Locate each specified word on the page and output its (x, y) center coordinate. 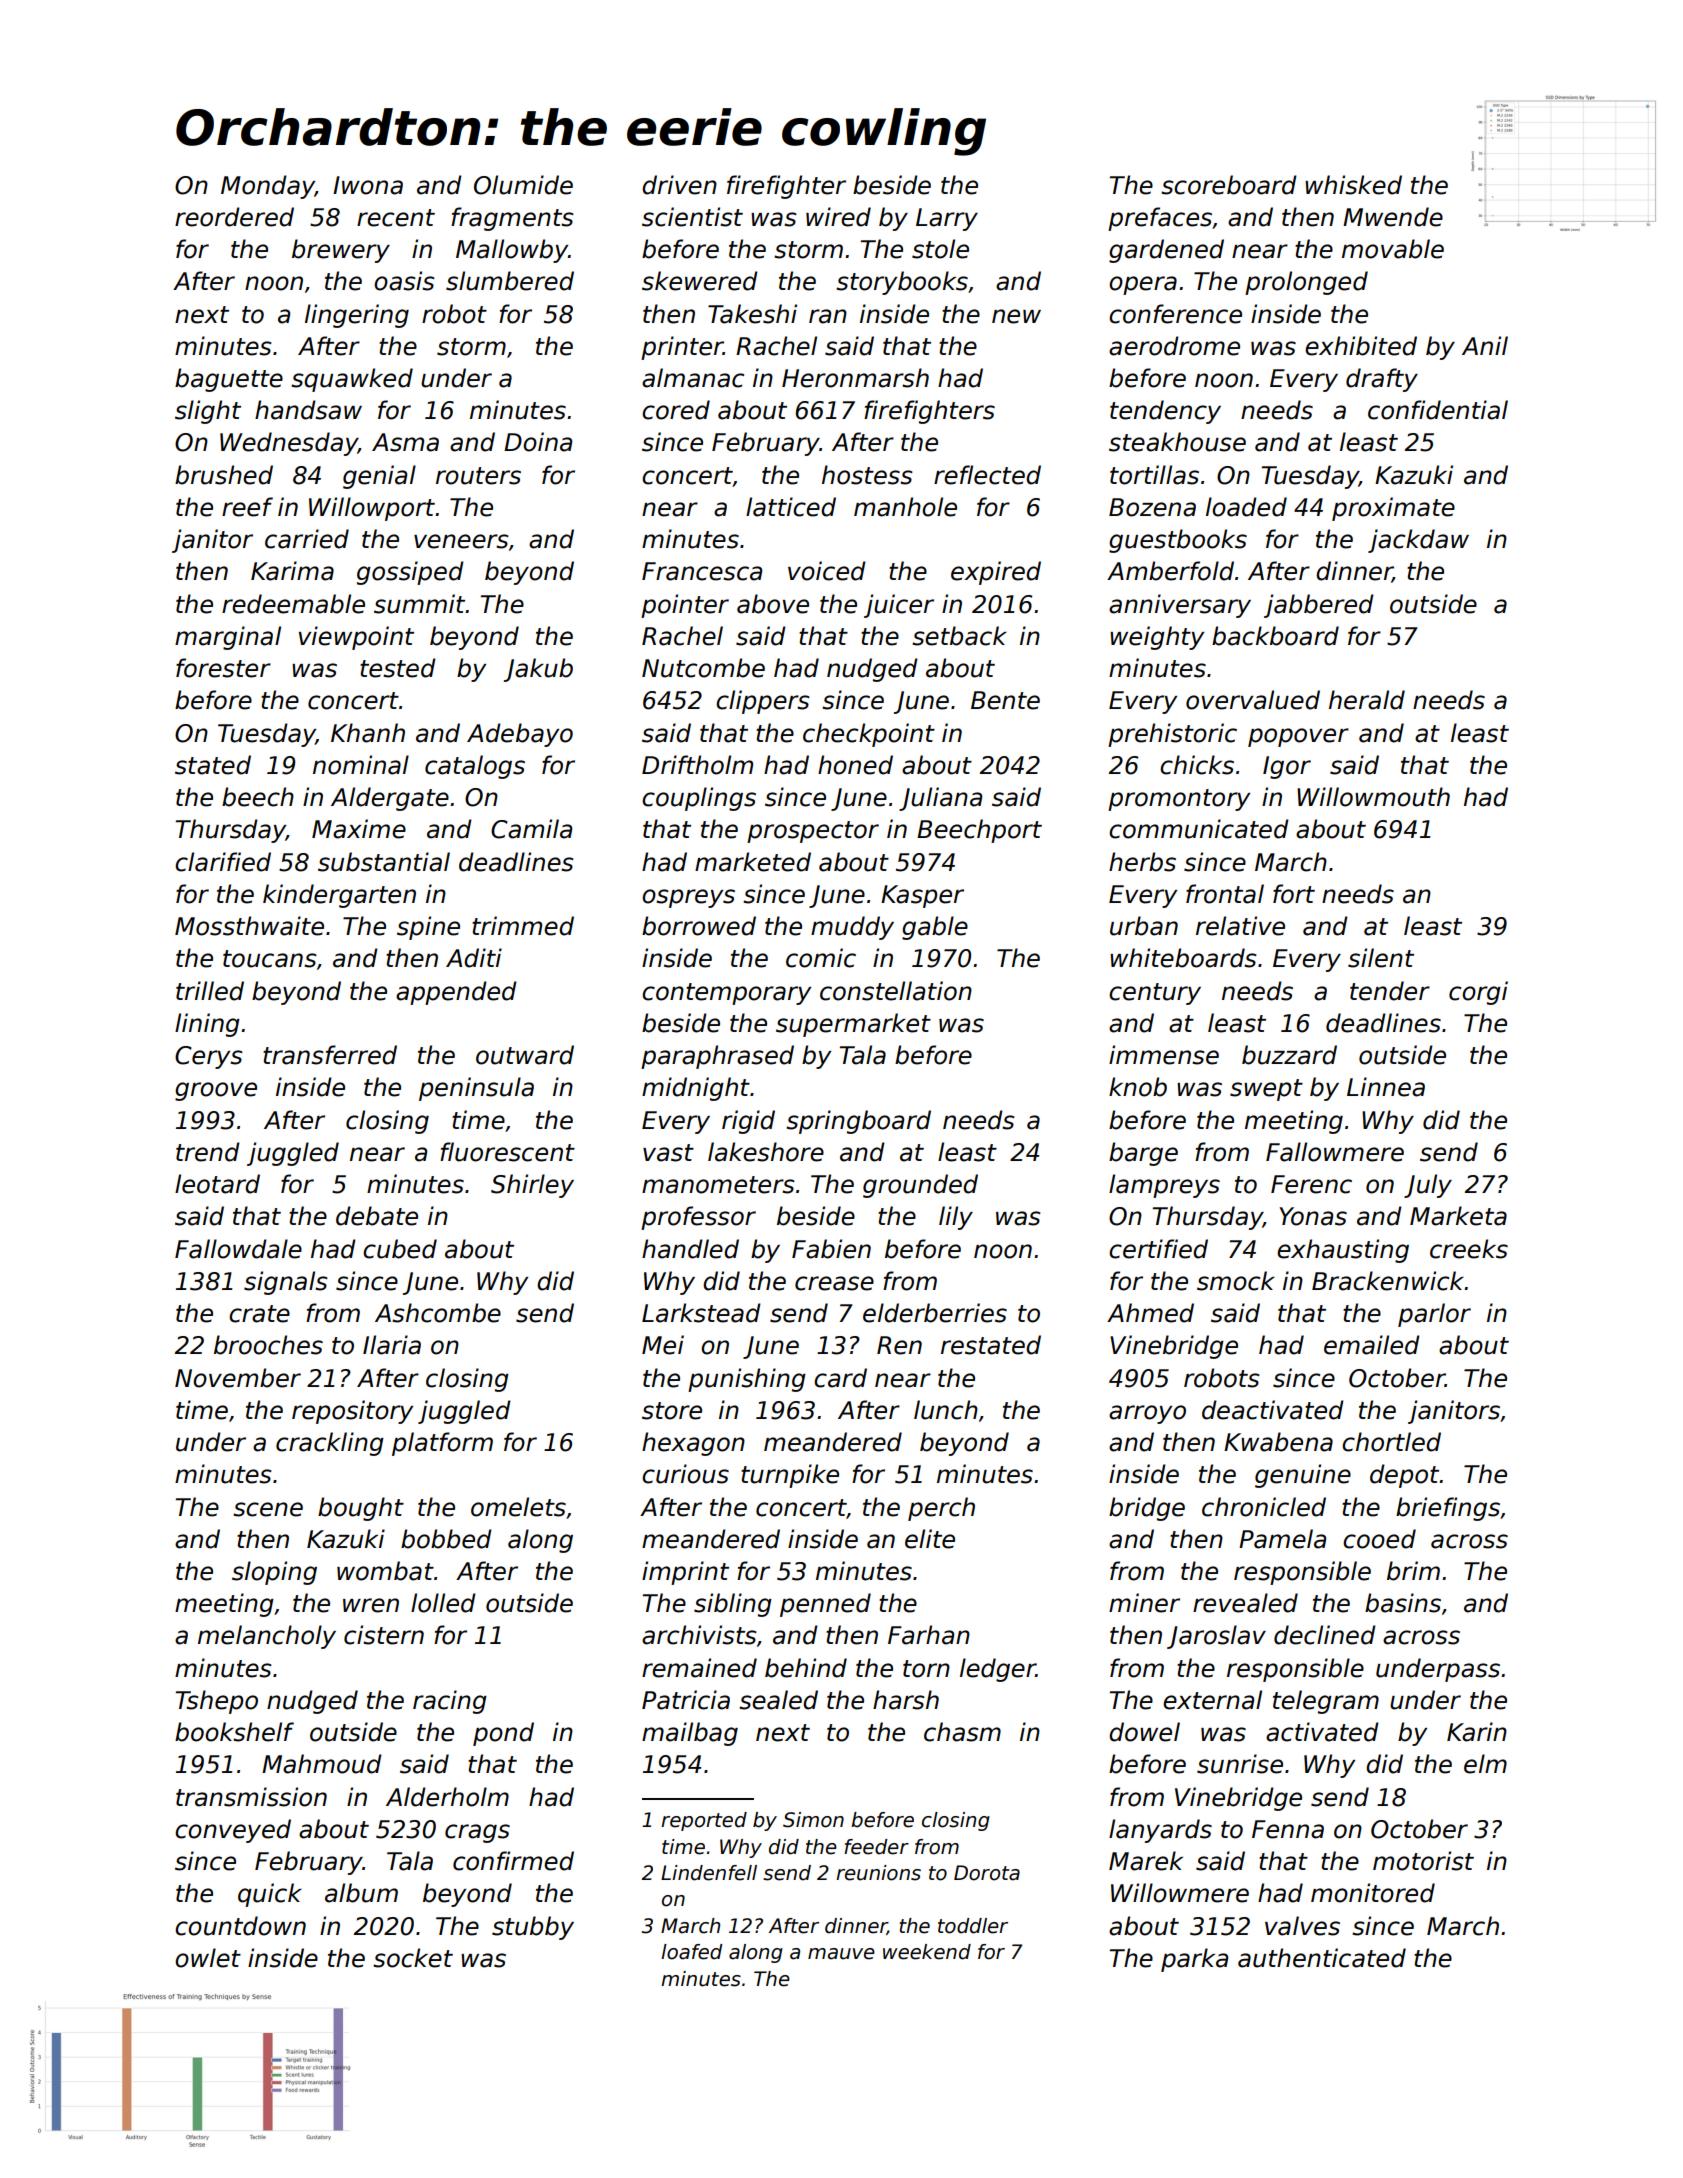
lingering (357, 316)
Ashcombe (438, 1313)
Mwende (1393, 217)
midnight (696, 1089)
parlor (1434, 1315)
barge (1143, 1154)
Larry (947, 219)
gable (935, 928)
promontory (1179, 800)
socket (413, 1958)
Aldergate (390, 799)
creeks (1469, 1249)
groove (216, 1091)
